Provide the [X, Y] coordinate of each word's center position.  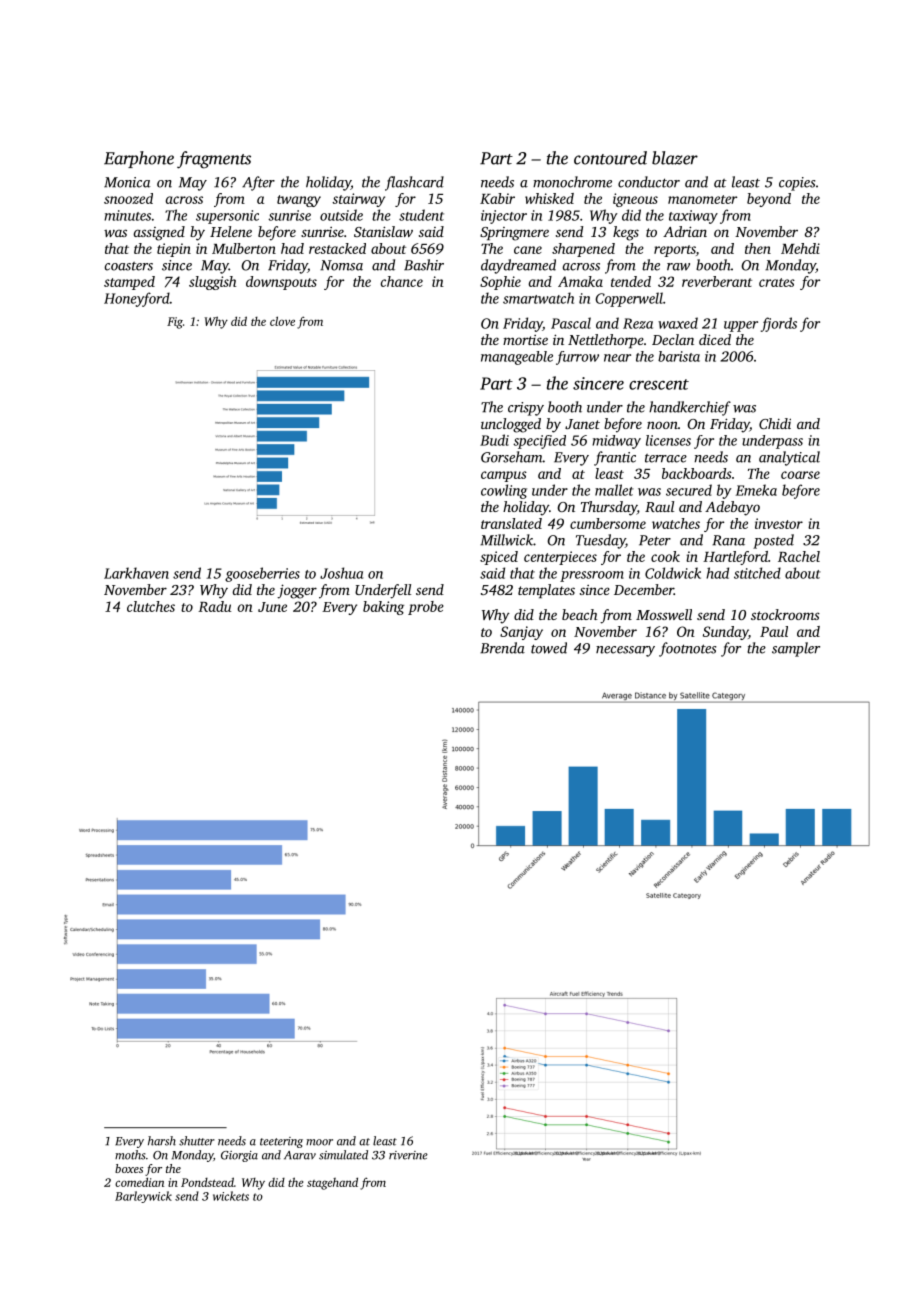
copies [797, 184]
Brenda [502, 648]
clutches [151, 606]
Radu [214, 606]
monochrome [572, 182]
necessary [625, 651]
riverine [408, 1155]
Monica [127, 182]
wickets [231, 1196]
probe [426, 608]
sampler [796, 649]
